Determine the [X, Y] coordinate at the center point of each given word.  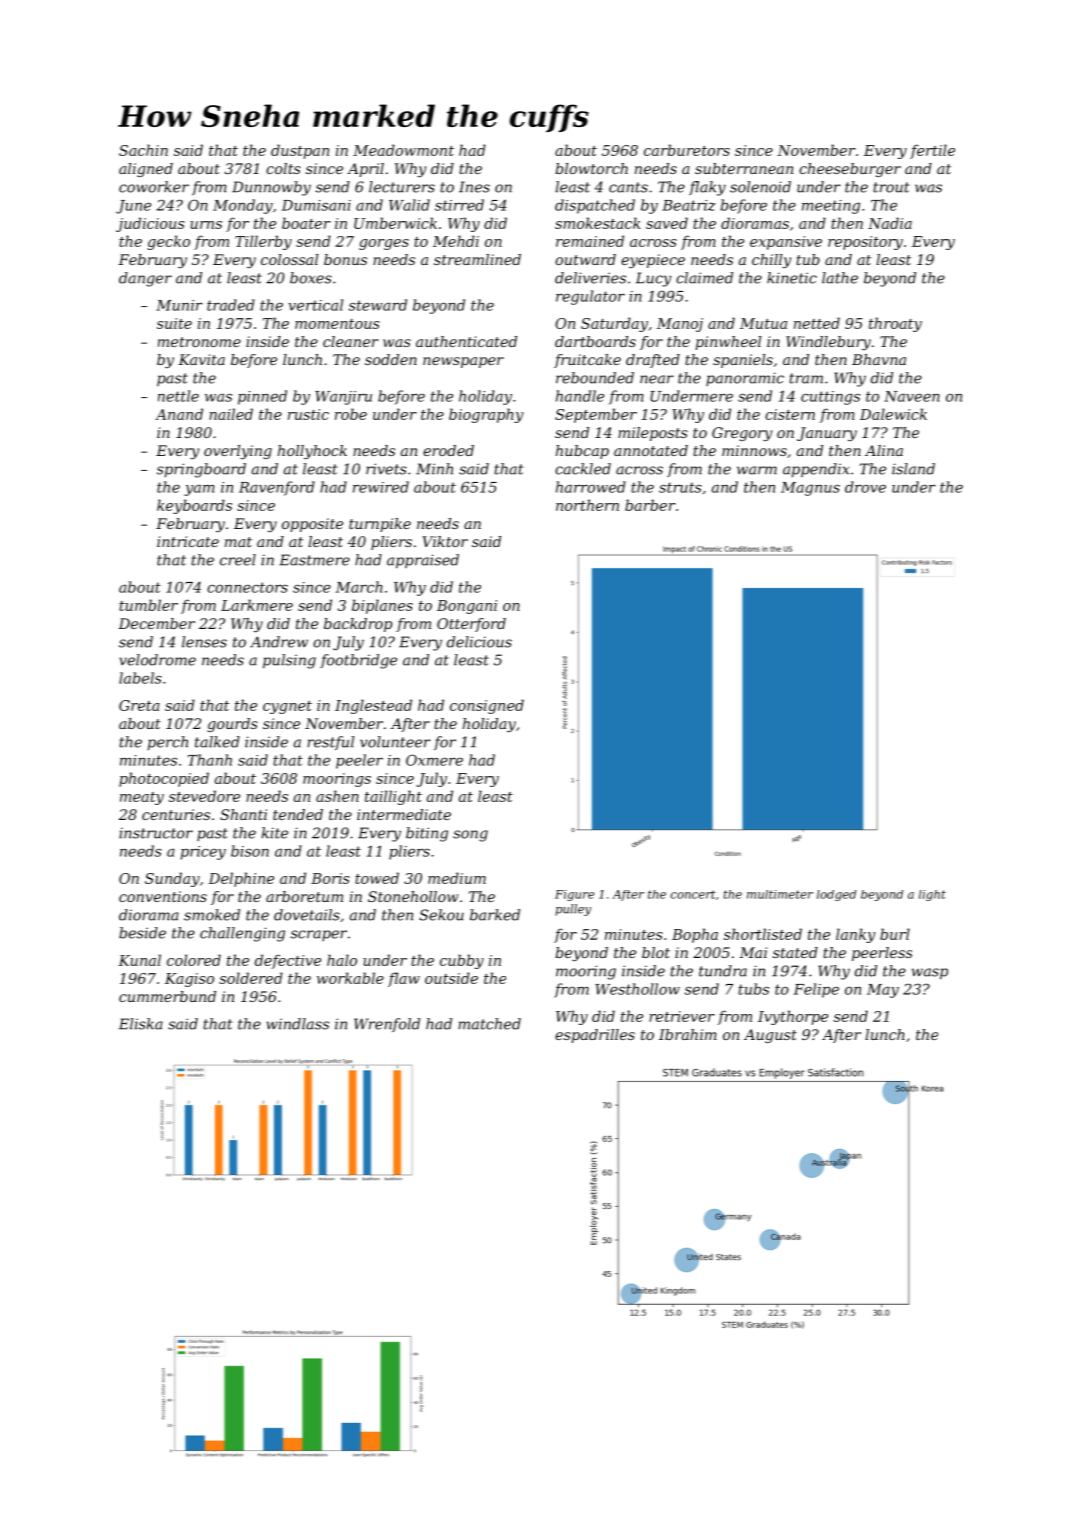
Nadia [890, 223]
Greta [139, 705]
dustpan [300, 151]
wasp [930, 974]
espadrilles [595, 1036]
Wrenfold [387, 1025]
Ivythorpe [793, 1017]
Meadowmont [403, 150]
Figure [574, 895]
